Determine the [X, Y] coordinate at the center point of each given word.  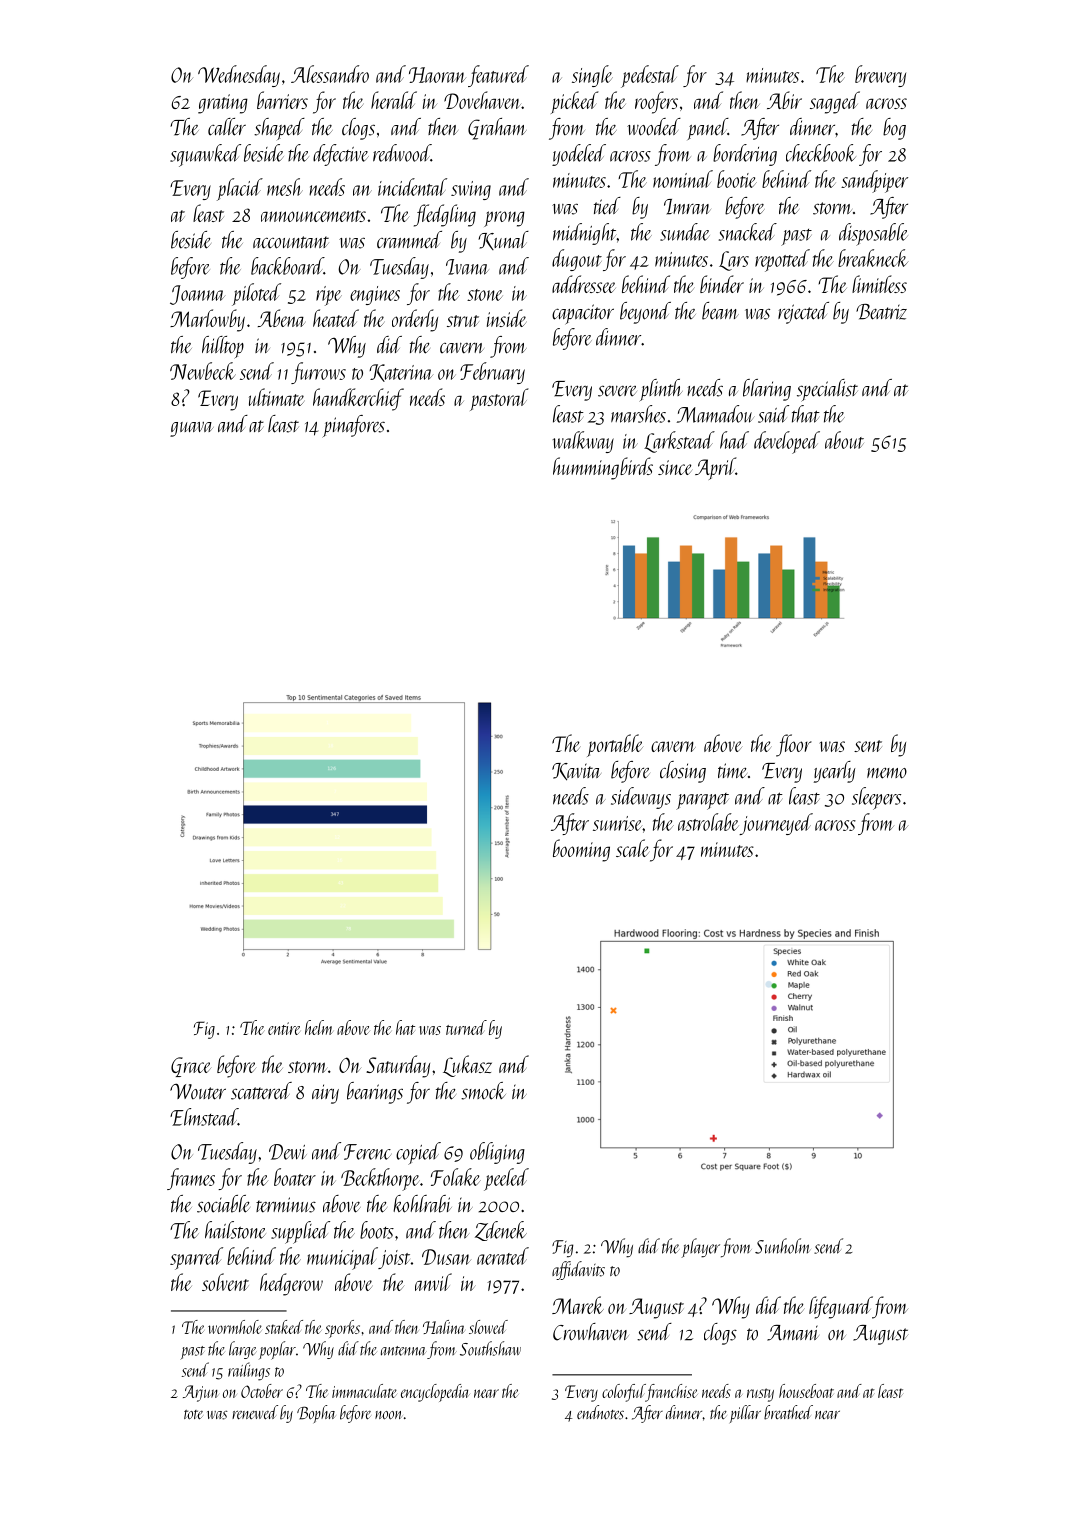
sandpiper [874, 181]
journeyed [776, 824]
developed [787, 442]
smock [483, 1091]
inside [506, 318]
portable [615, 745]
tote [193, 1415]
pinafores [353, 426]
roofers [656, 102]
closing [683, 772]
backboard [287, 266]
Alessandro [330, 74]
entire [284, 1028]
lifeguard [841, 1307]
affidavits [578, 1270]
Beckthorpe [380, 1179]
